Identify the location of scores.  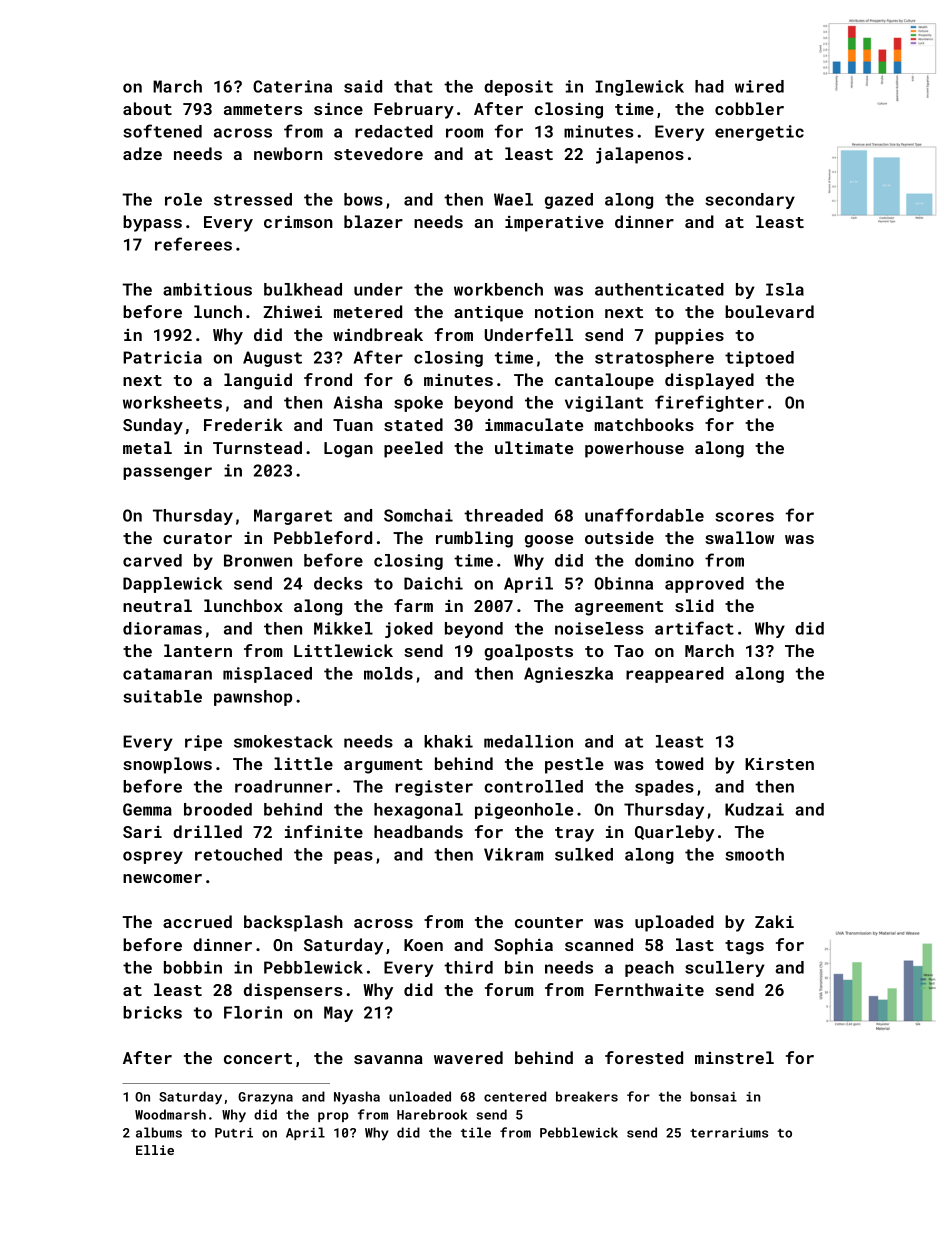
(744, 517).
